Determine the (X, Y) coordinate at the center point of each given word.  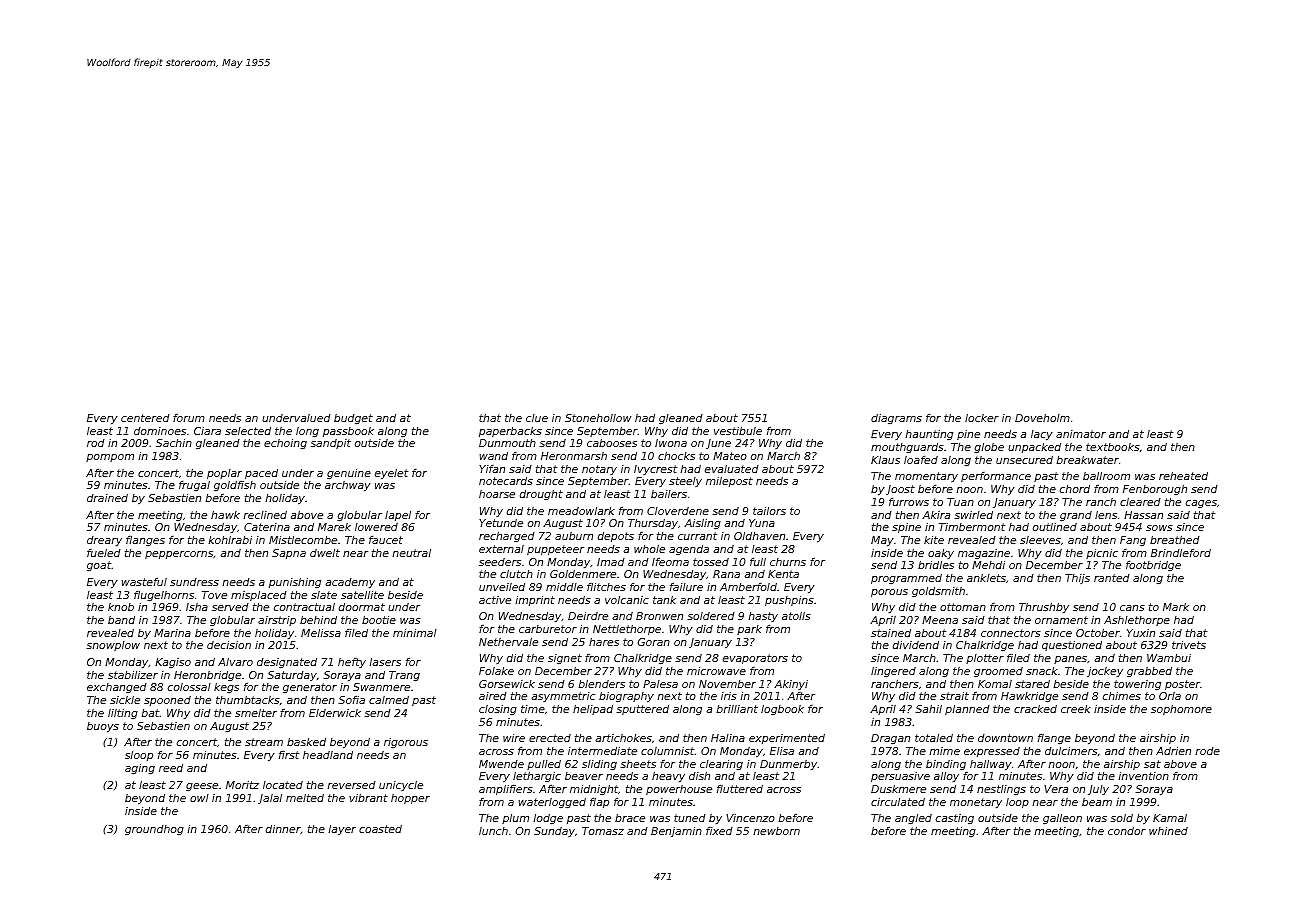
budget (353, 419)
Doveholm (1042, 418)
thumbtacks (248, 700)
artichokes (624, 738)
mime (944, 751)
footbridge (1153, 566)
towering (1137, 685)
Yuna (762, 523)
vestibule (738, 431)
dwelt (325, 553)
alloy (946, 777)
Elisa (782, 751)
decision (229, 645)
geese (202, 787)
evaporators (755, 659)
